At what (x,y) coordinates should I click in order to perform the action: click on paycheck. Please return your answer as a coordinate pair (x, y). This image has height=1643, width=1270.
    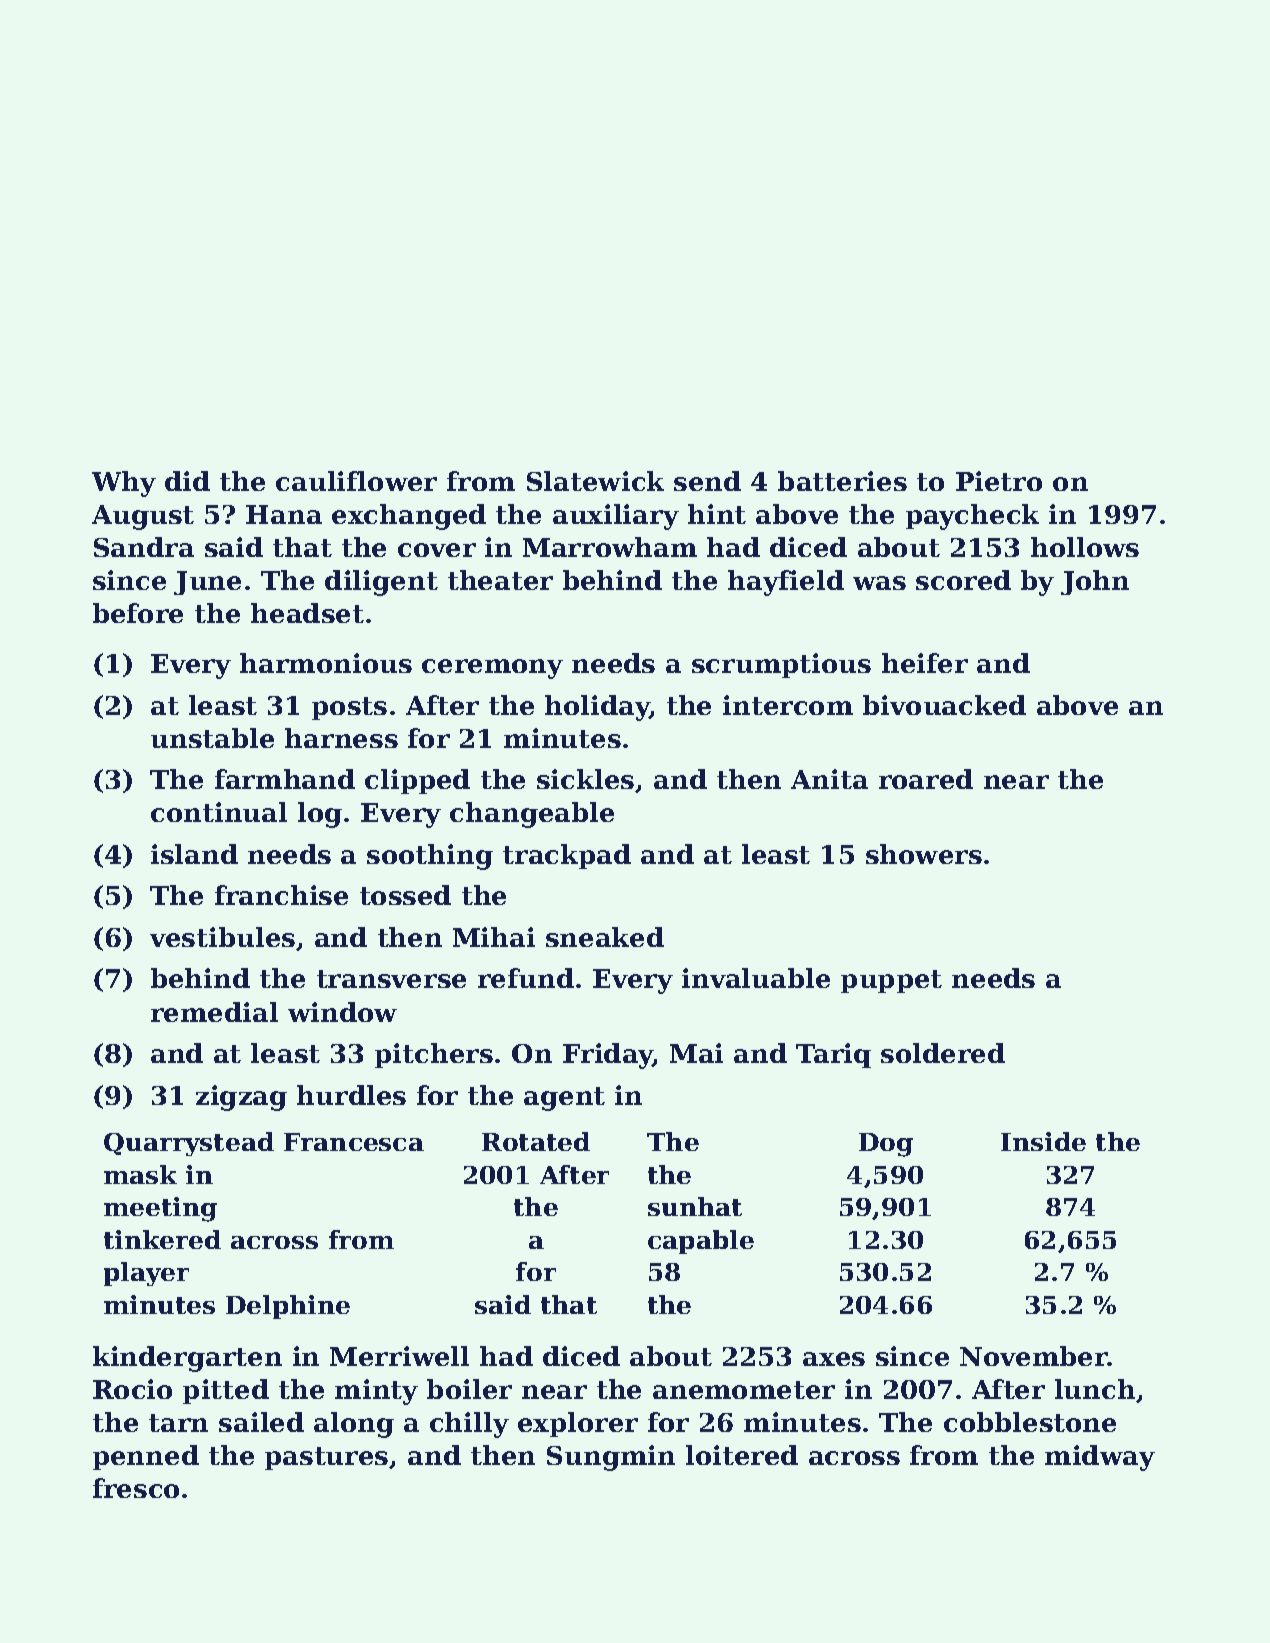
    Looking at the image, I should click on (972, 517).
